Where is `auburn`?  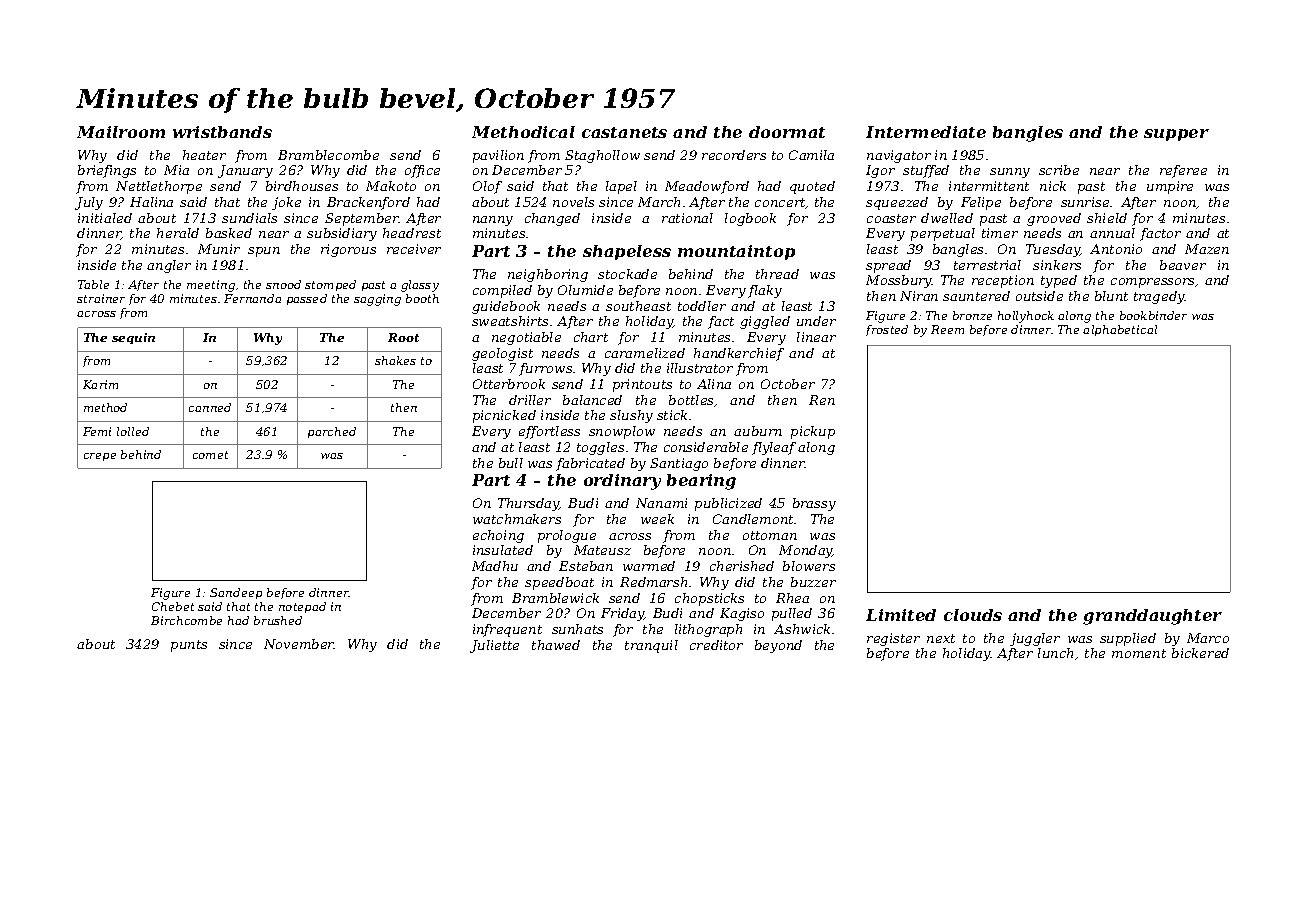 auburn is located at coordinates (758, 431).
